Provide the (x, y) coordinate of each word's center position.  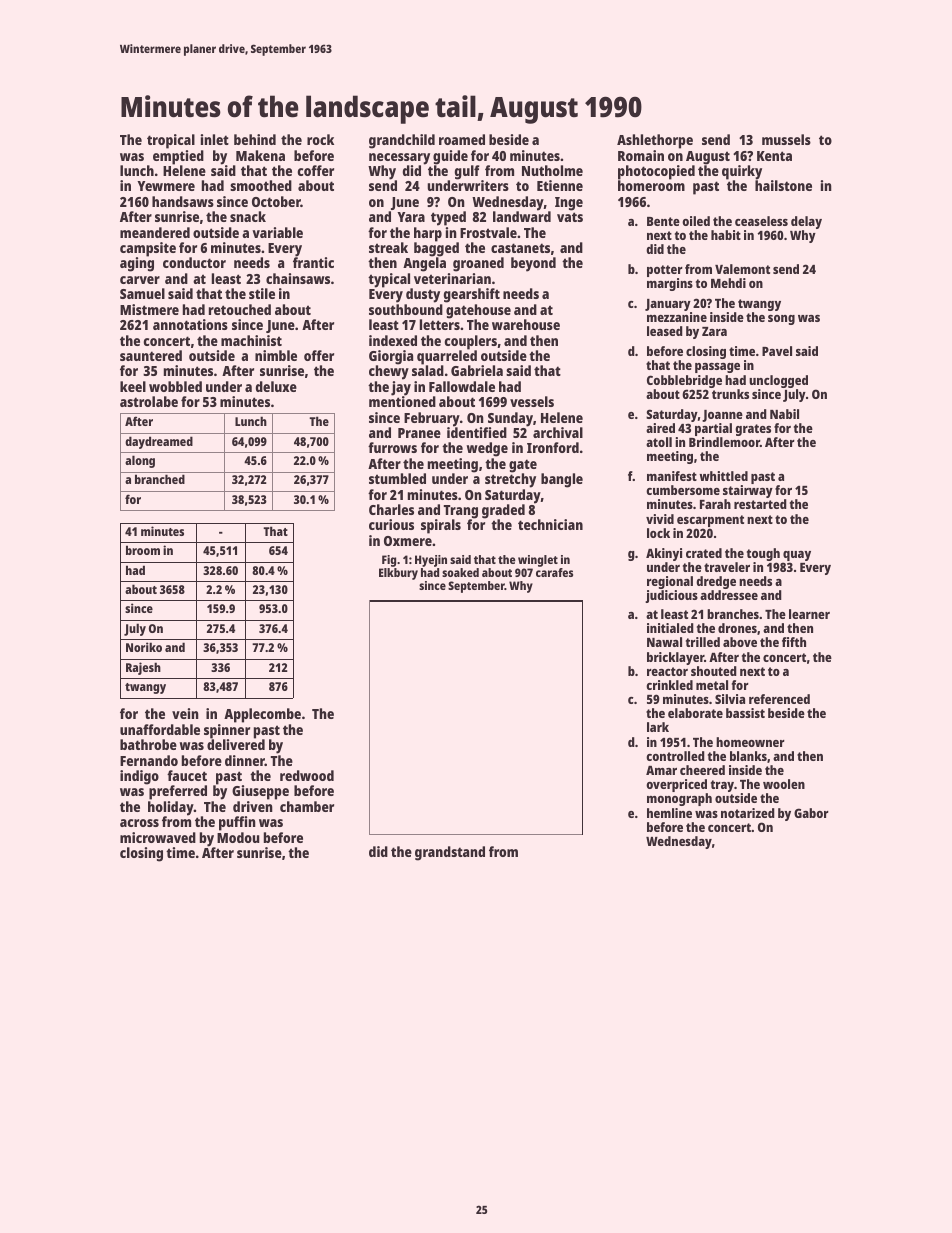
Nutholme (552, 170)
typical (389, 280)
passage (717, 368)
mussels (786, 139)
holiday (171, 808)
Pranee (419, 433)
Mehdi (728, 283)
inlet (215, 139)
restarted (760, 504)
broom (143, 550)
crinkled (669, 685)
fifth (794, 642)
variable (277, 232)
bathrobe (148, 744)
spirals (441, 526)
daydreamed (159, 442)
